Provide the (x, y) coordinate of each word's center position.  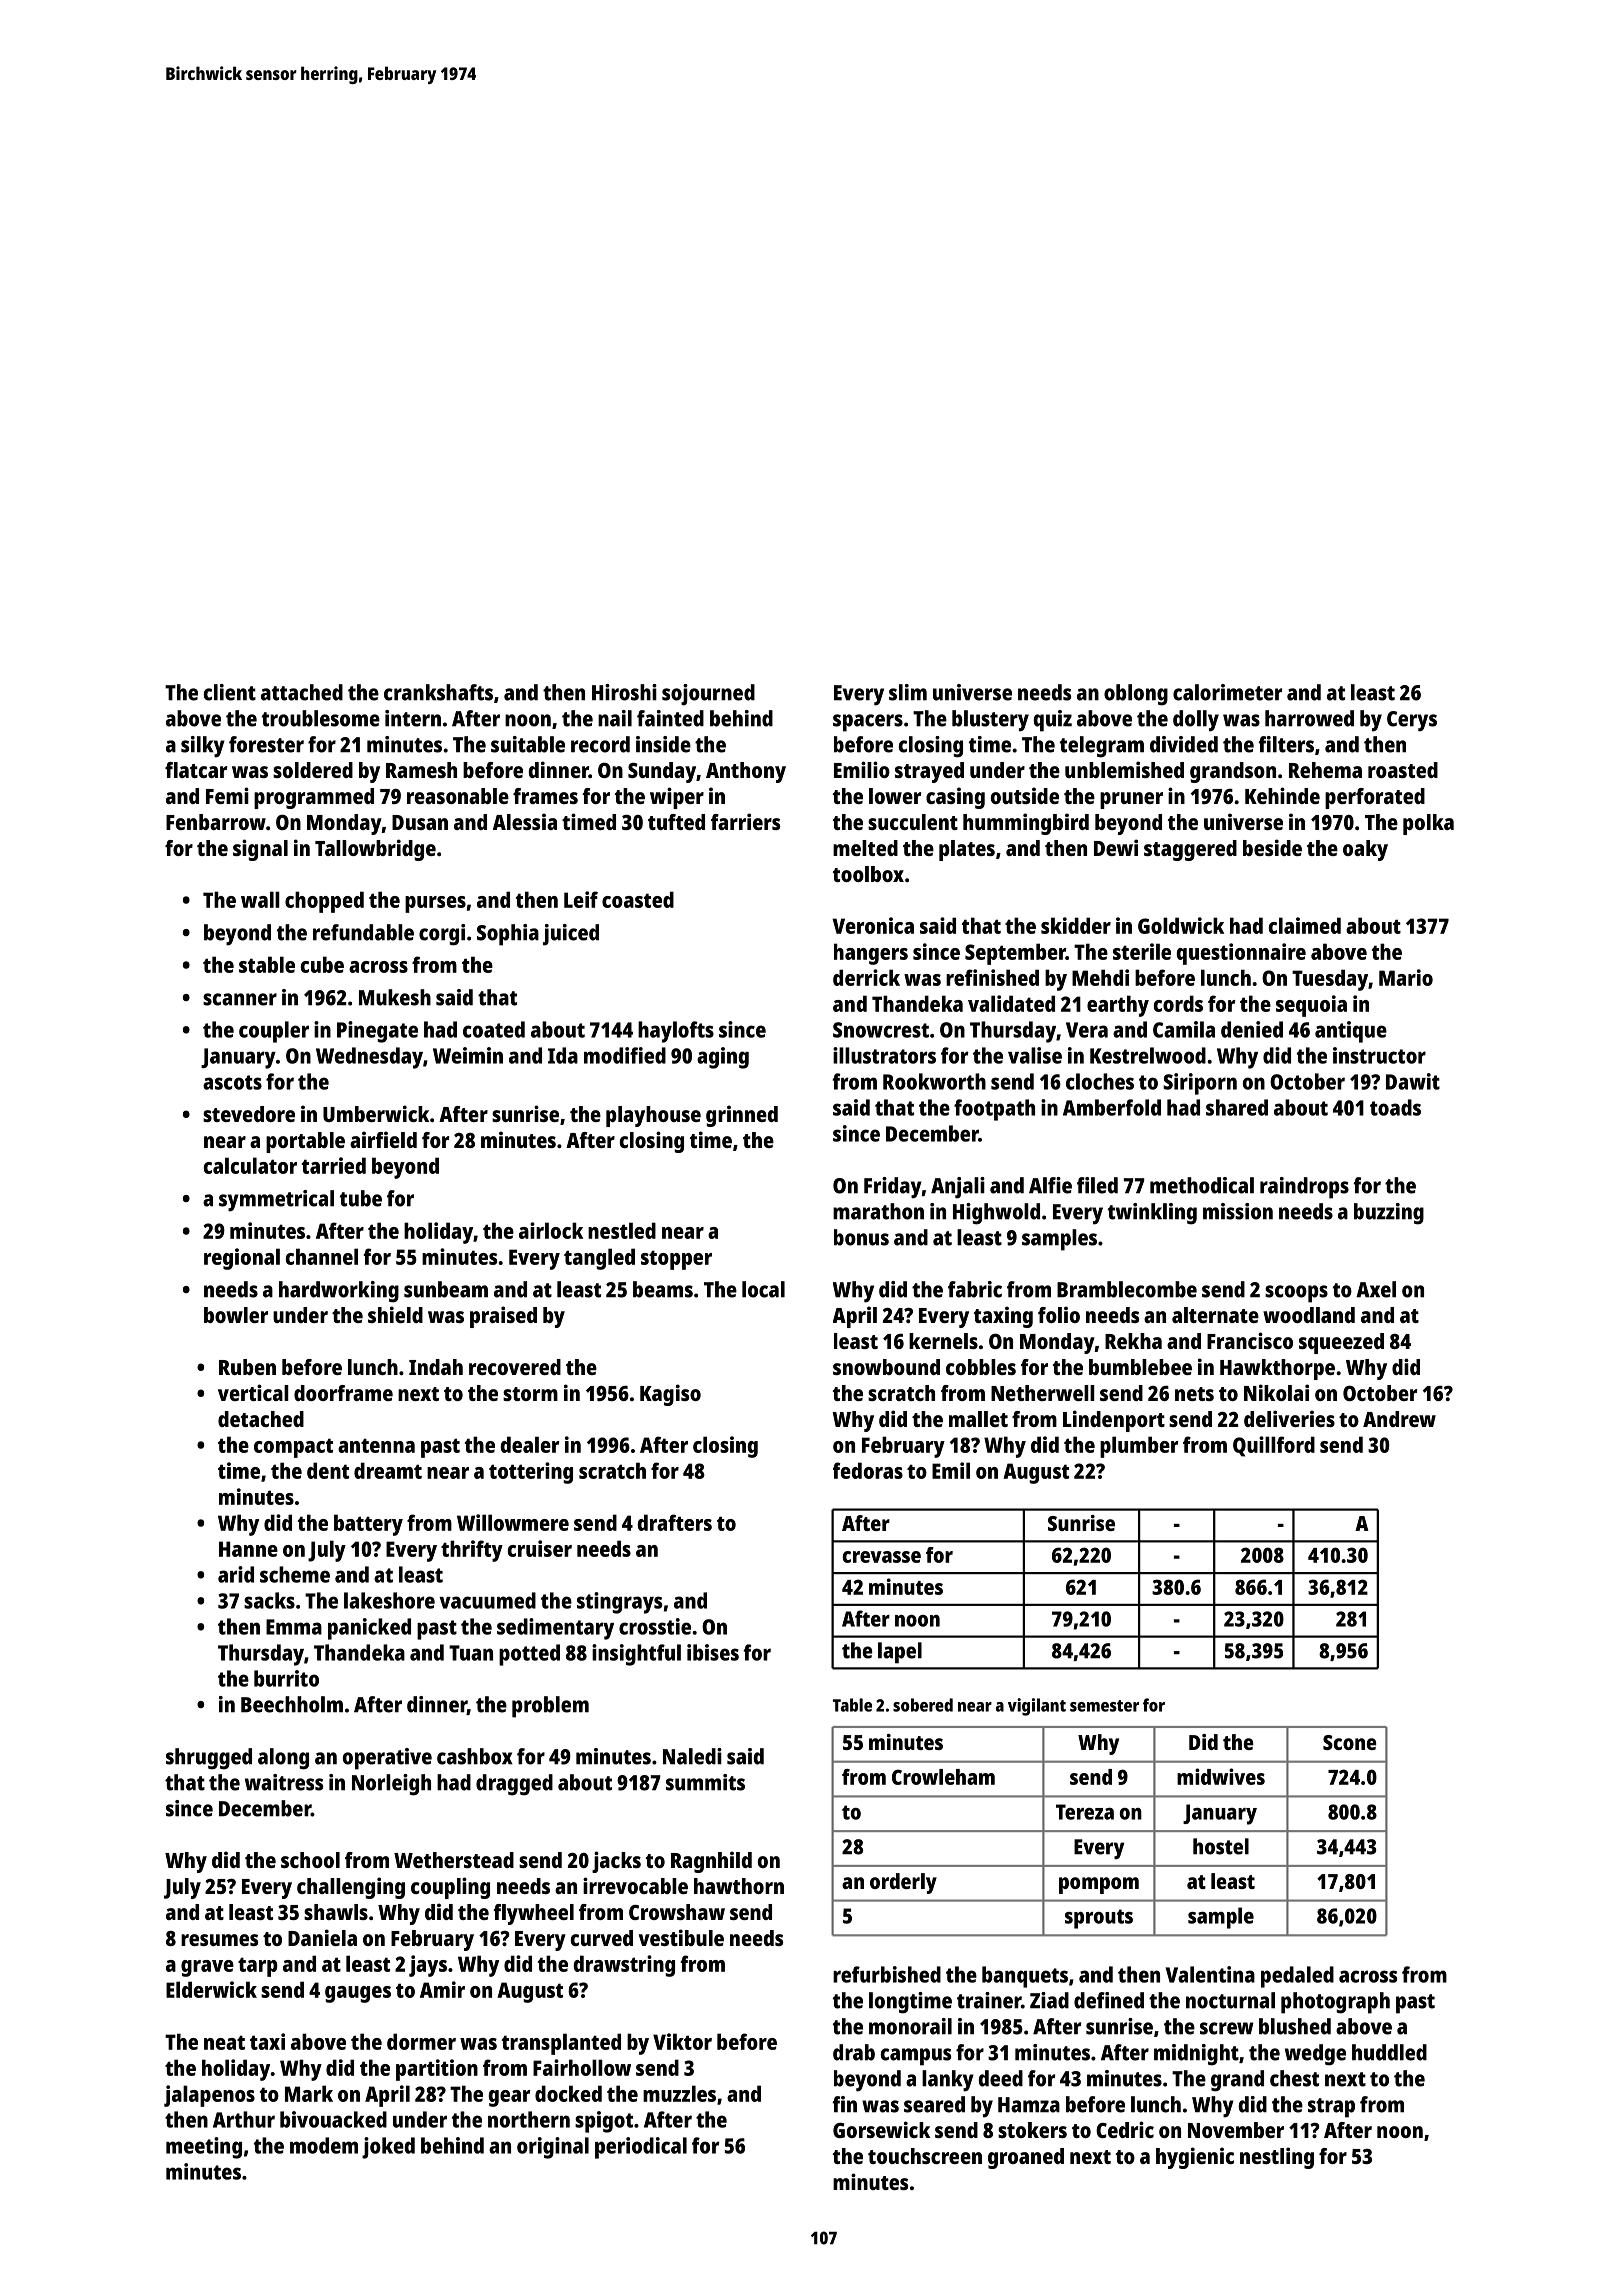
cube (322, 964)
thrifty (472, 1551)
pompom (1099, 1885)
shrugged (209, 1759)
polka (1428, 824)
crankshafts (438, 692)
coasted (638, 899)
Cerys (1412, 721)
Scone (1350, 1742)
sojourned (708, 695)
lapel (900, 1653)
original (553, 2148)
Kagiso (670, 1395)
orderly (903, 1883)
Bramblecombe (1127, 1289)
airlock (551, 1230)
